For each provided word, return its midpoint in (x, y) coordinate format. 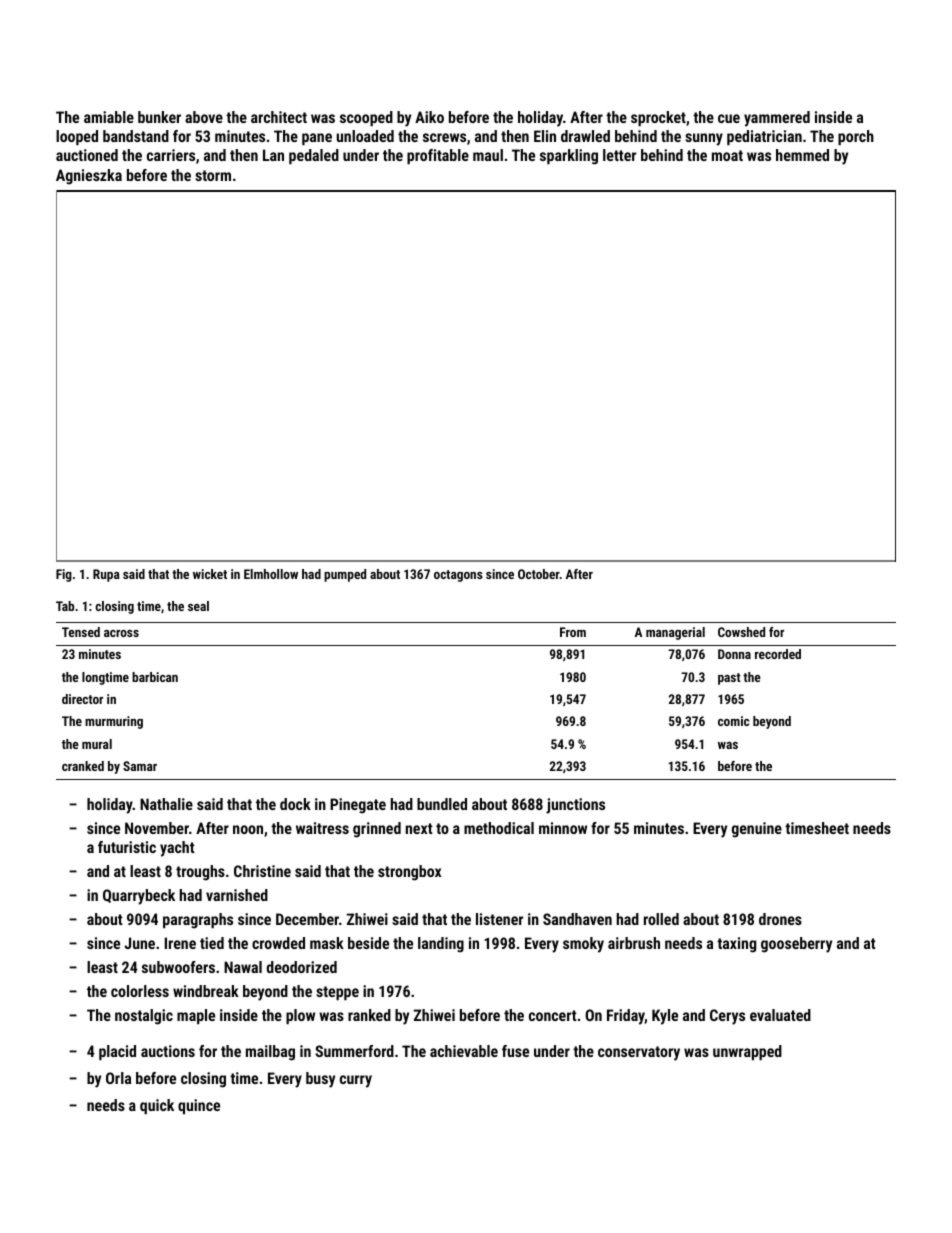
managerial (675, 633)
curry (356, 1081)
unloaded (365, 136)
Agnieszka (89, 177)
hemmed (802, 155)
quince (199, 1106)
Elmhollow (271, 574)
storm (213, 175)
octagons (458, 576)
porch (856, 137)
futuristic (127, 847)
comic (733, 721)
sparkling (569, 157)
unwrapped (747, 1052)
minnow (563, 828)
